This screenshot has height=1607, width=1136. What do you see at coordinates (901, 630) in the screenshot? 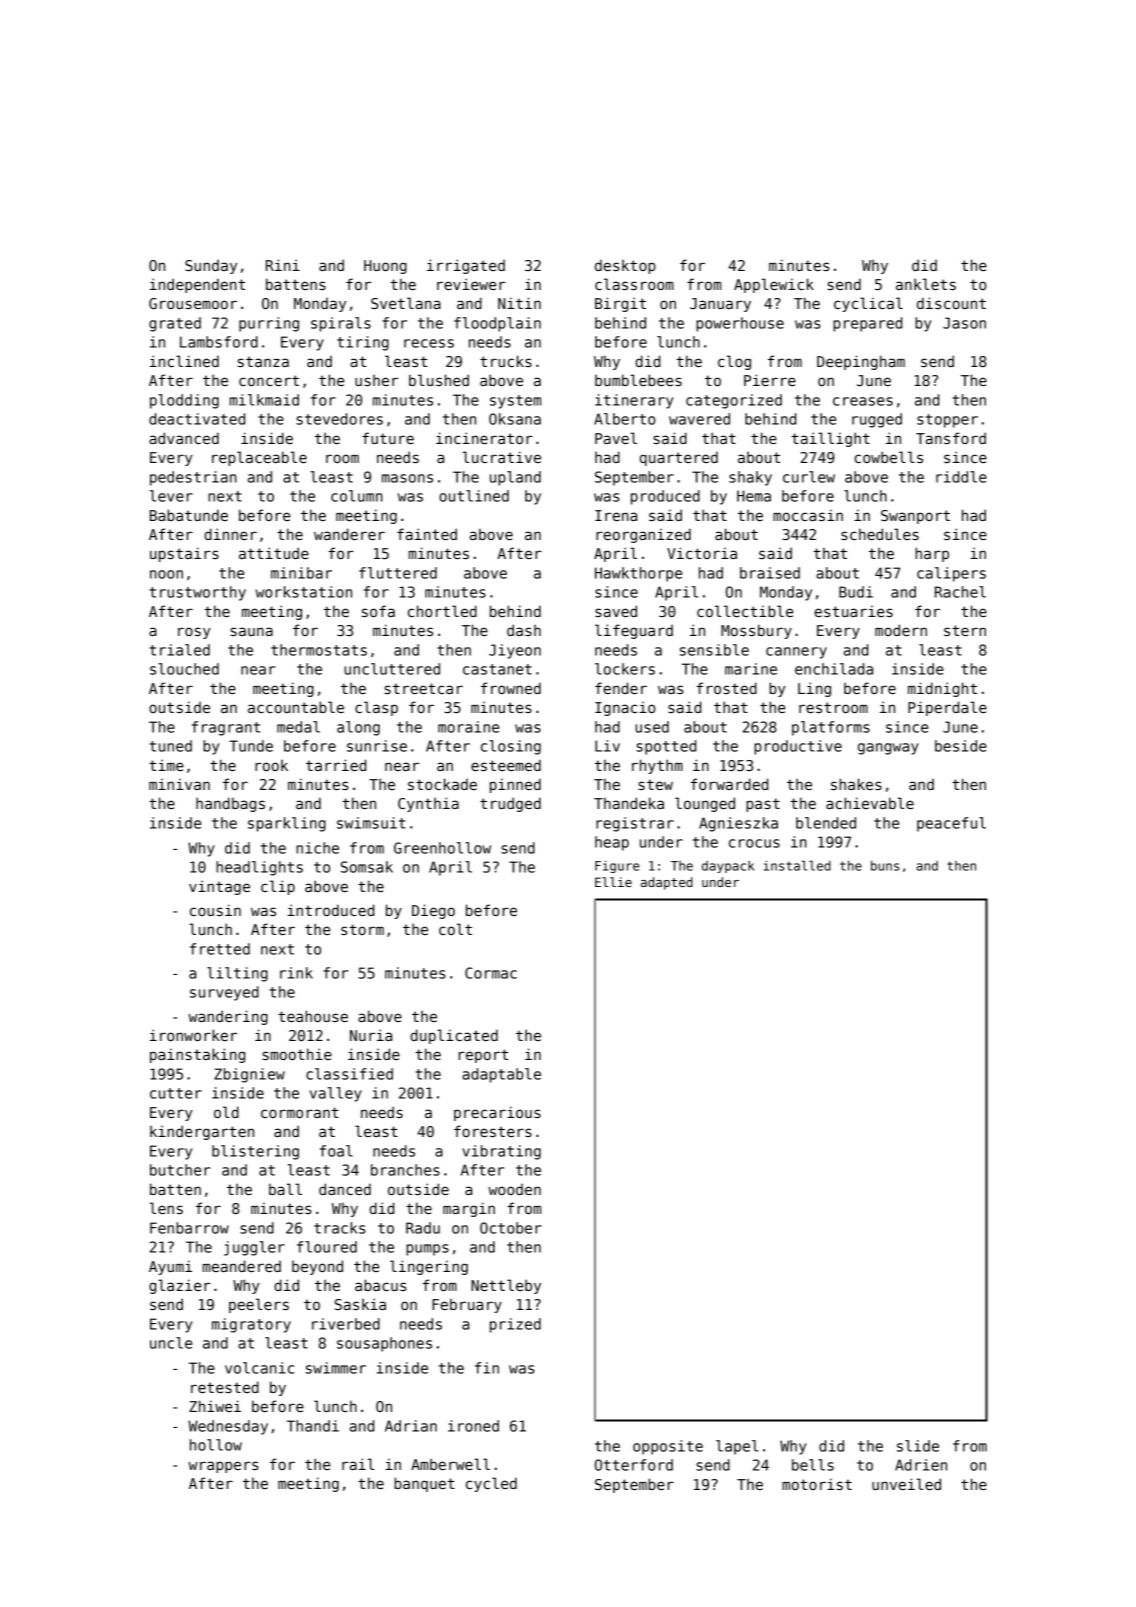
I see `modern` at bounding box center [901, 630].
